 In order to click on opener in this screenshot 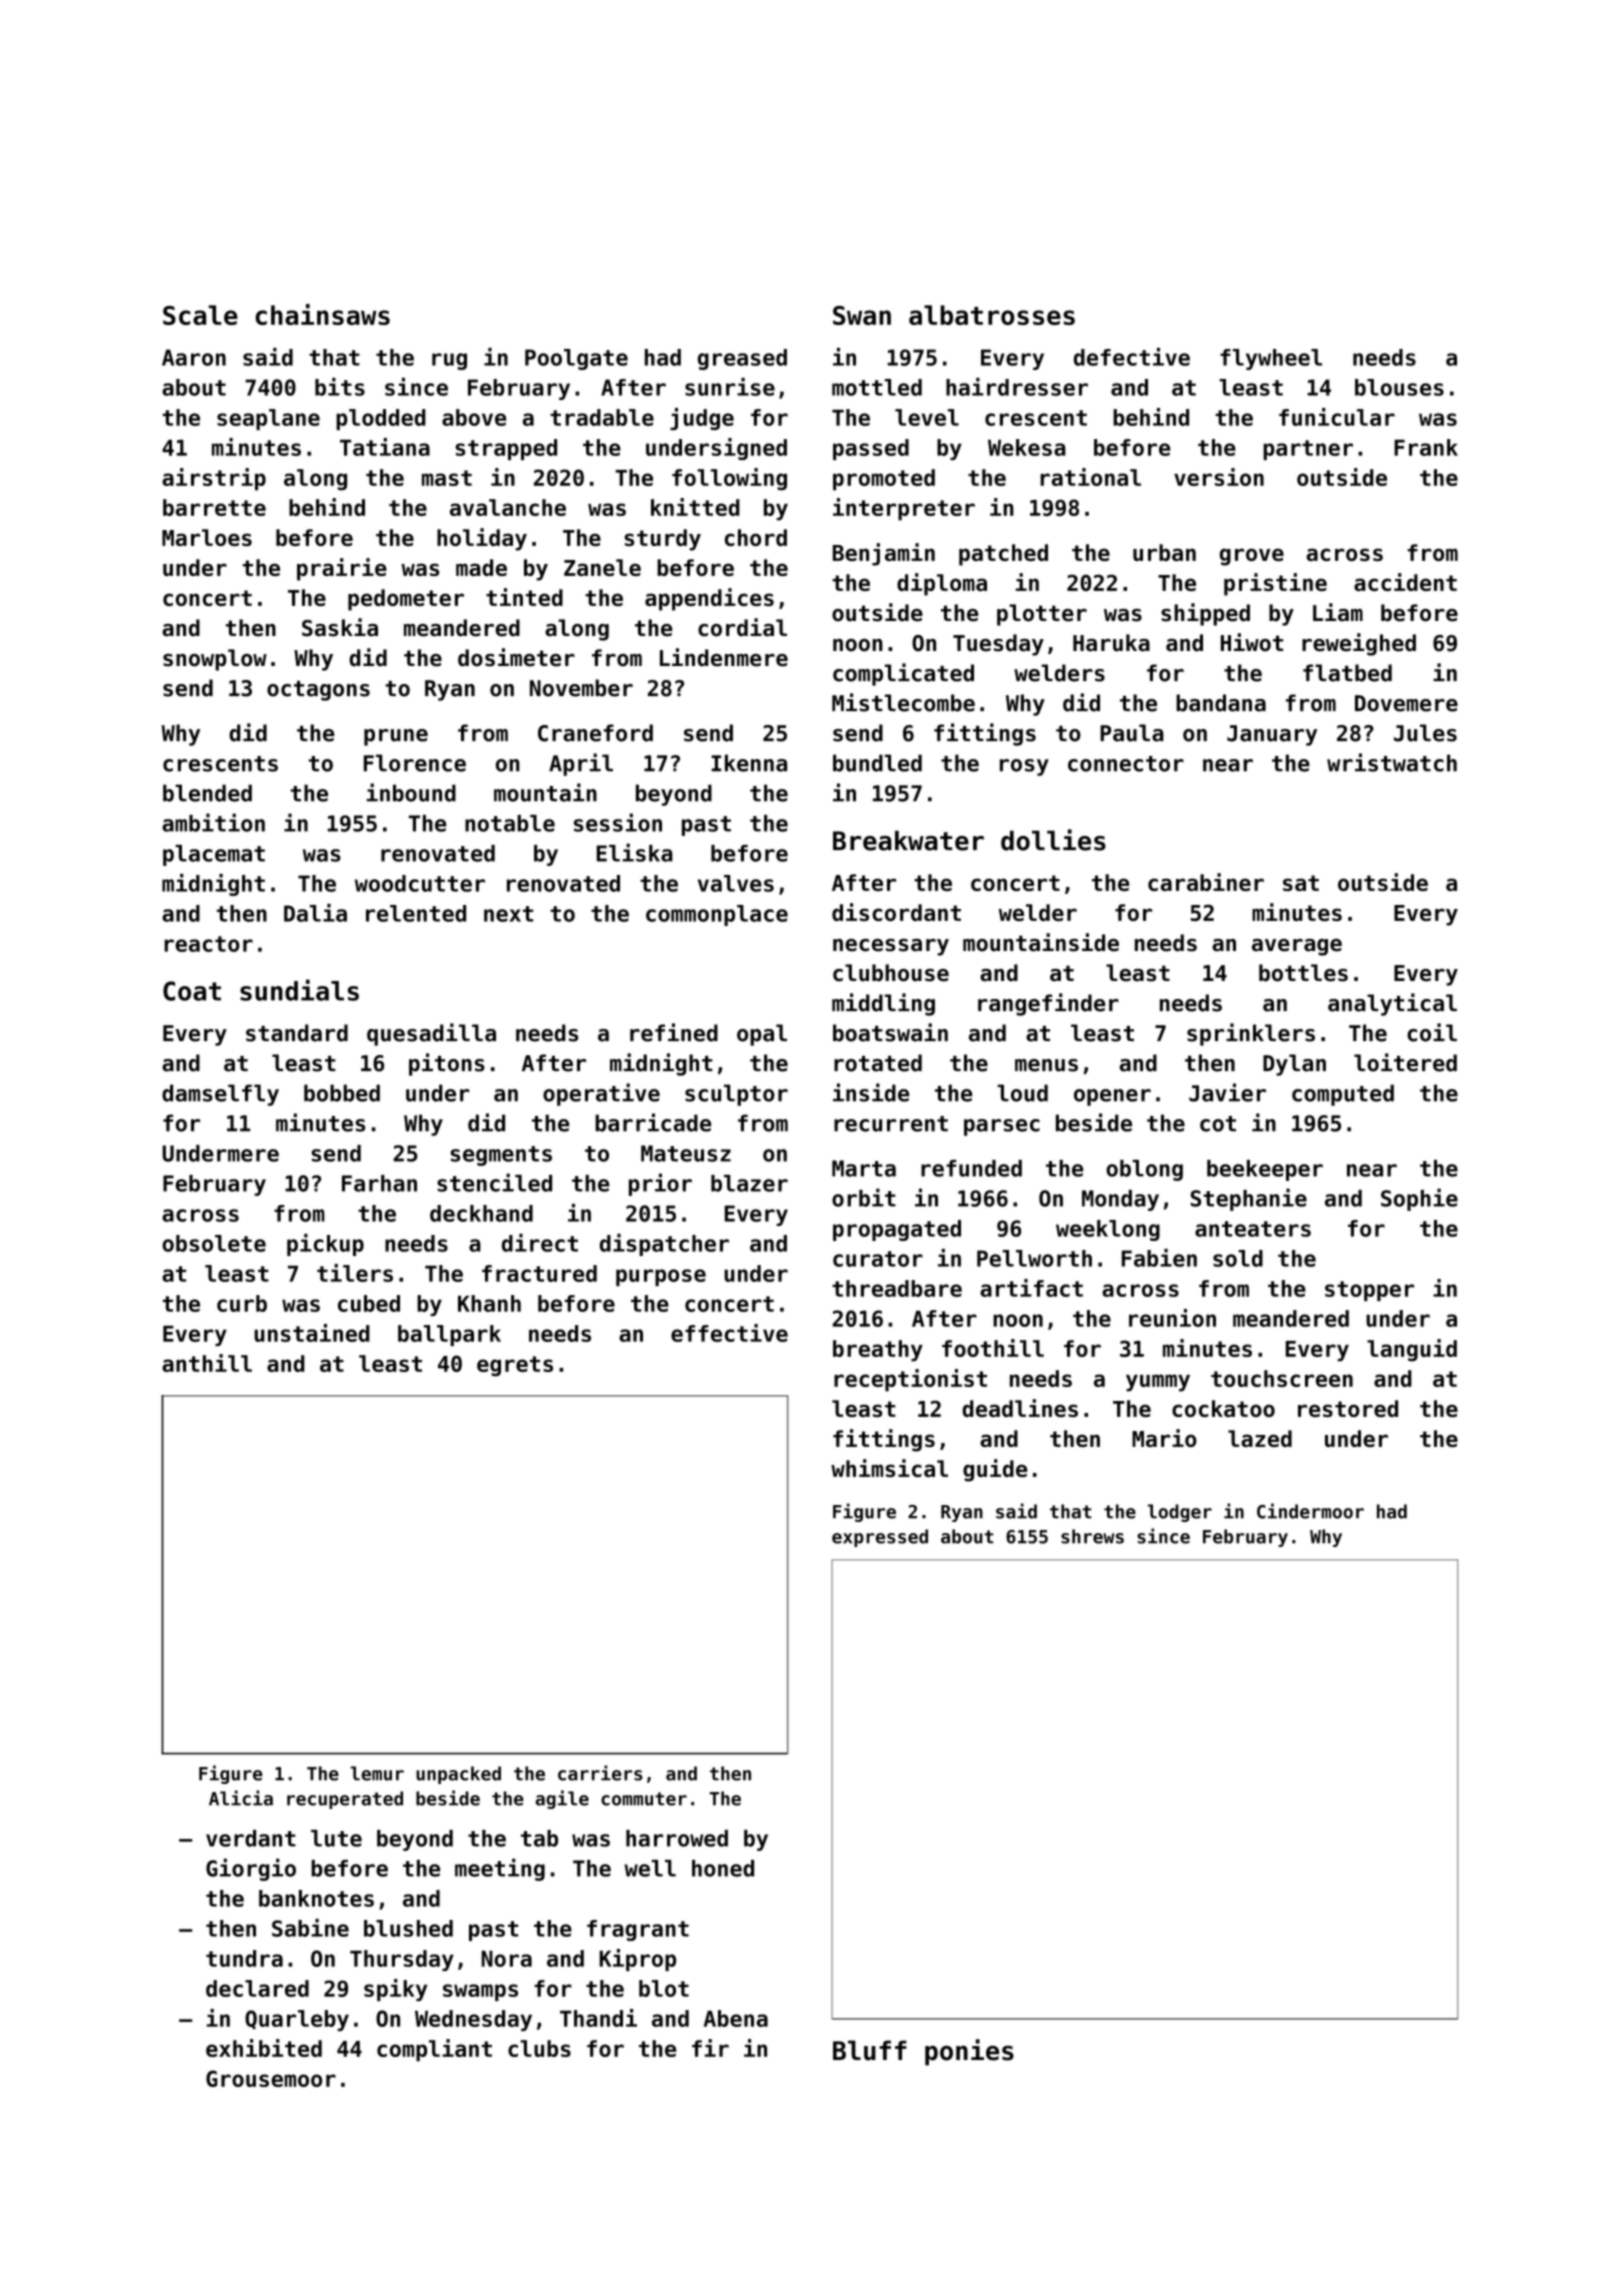, I will do `click(1112, 1097)`.
